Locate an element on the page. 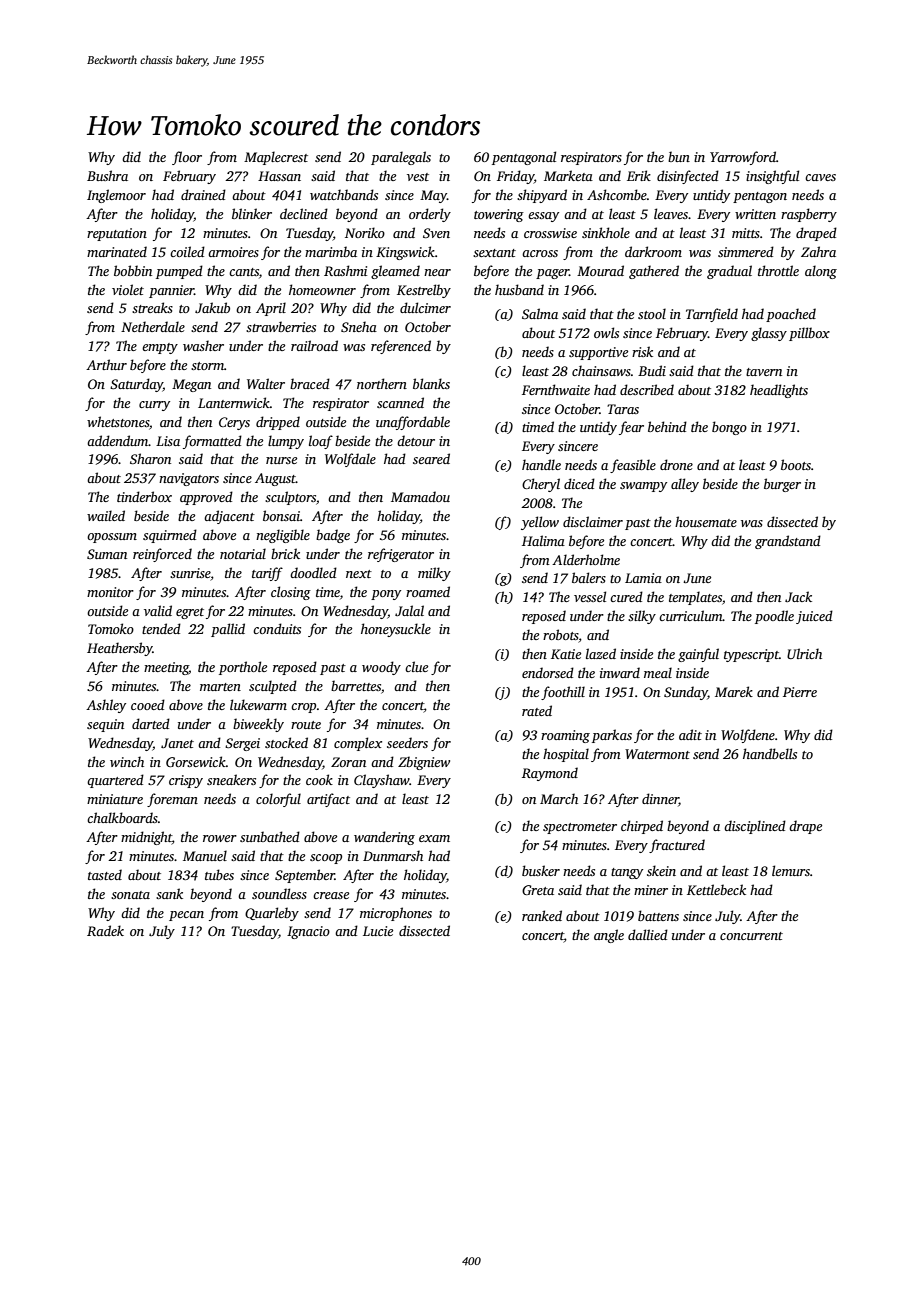 This document has height=1308, width=924. insightful is located at coordinates (772, 177).
